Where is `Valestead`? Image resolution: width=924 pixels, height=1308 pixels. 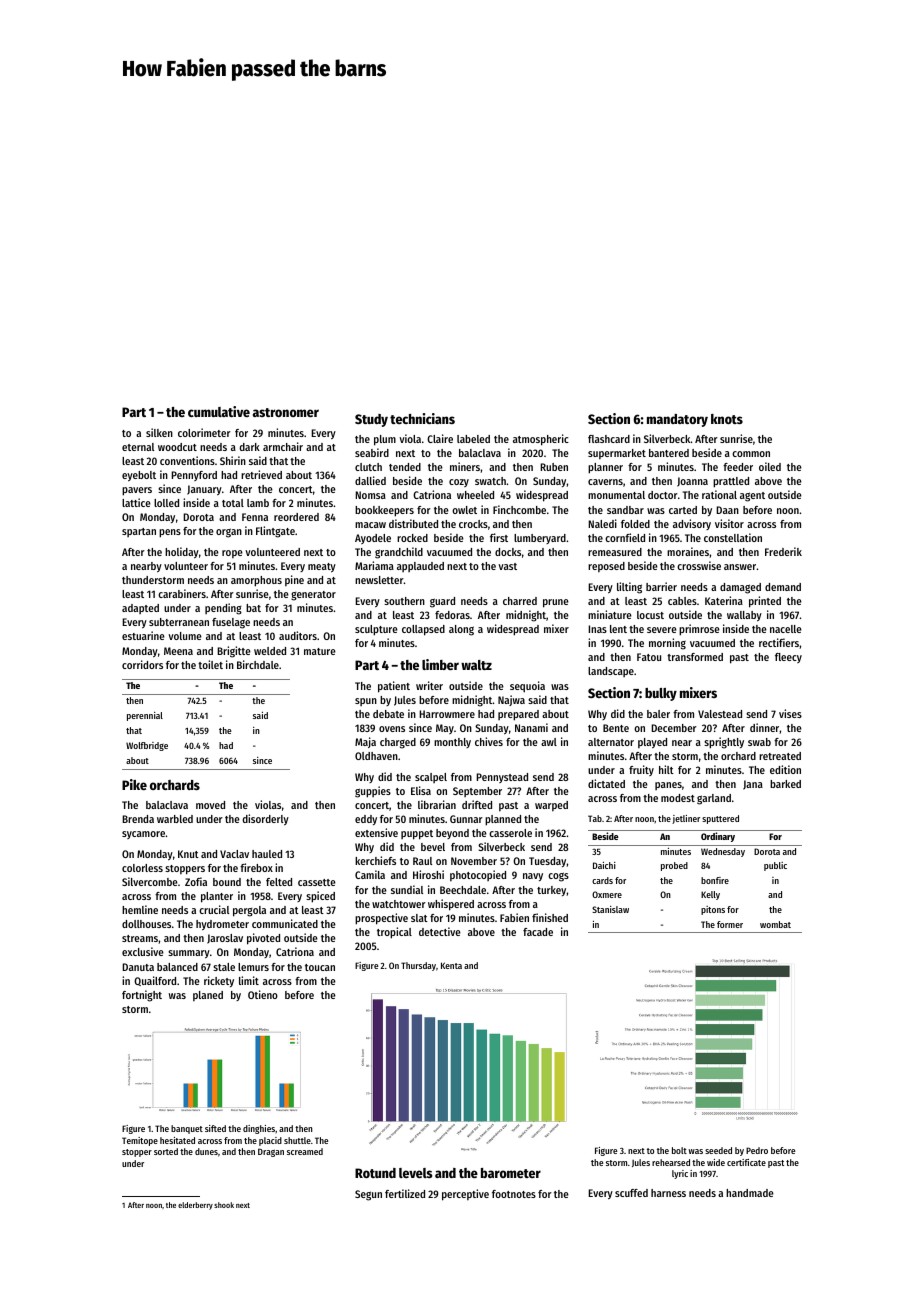
Valestead is located at coordinates (720, 714).
